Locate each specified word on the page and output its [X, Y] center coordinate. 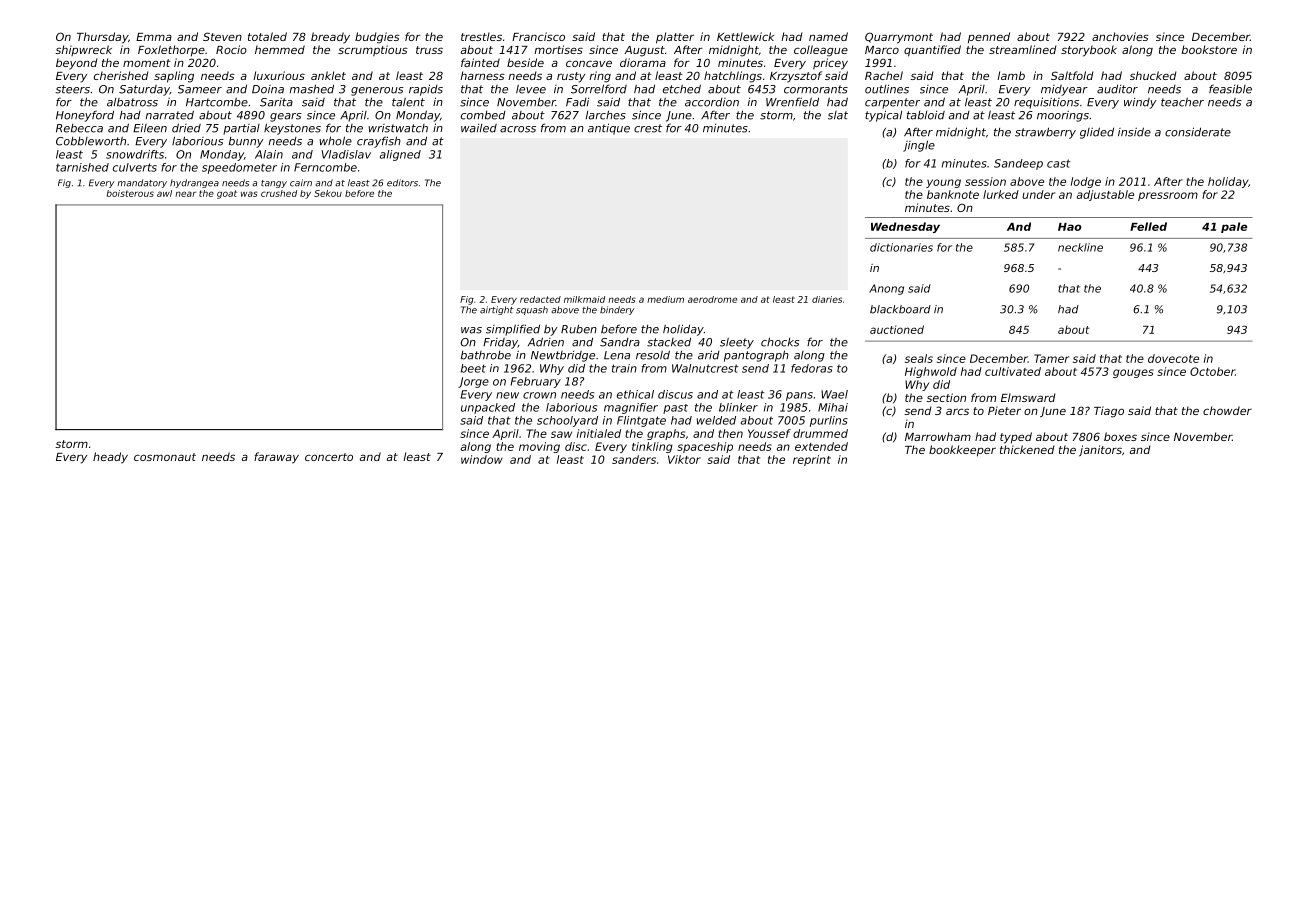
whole [336, 141]
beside [525, 62]
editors [402, 183]
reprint [812, 460]
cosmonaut [165, 457]
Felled [1148, 226]
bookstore [1209, 49]
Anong [886, 289]
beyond [76, 64]
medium [665, 299]
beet [473, 368]
